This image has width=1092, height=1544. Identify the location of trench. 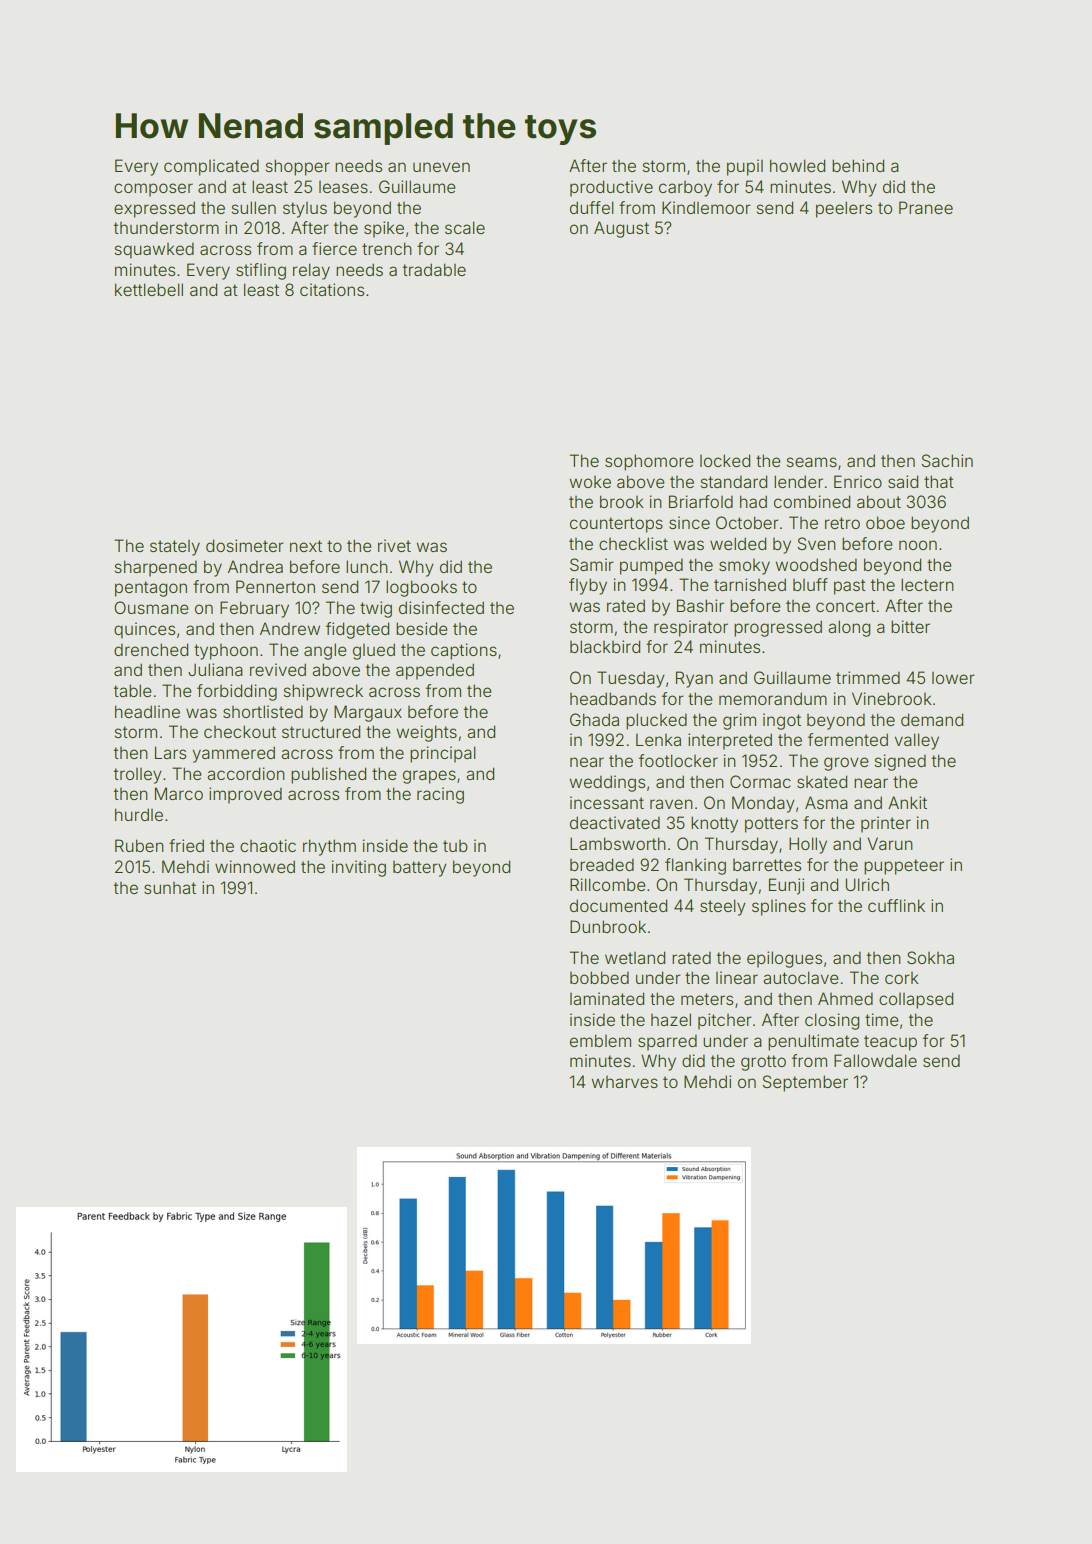
(387, 248).
